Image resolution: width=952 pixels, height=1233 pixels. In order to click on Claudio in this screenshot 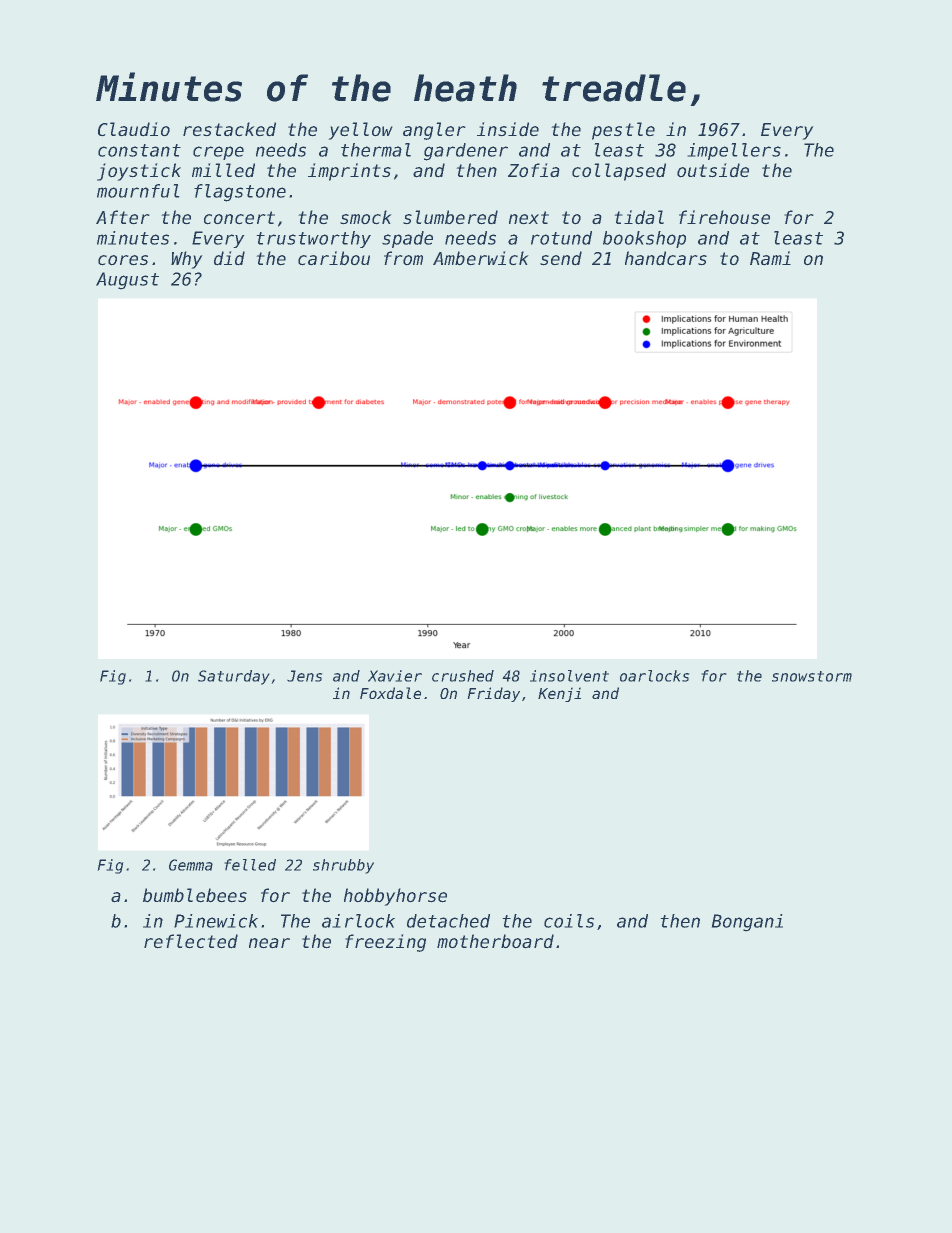, I will do `click(134, 129)`.
